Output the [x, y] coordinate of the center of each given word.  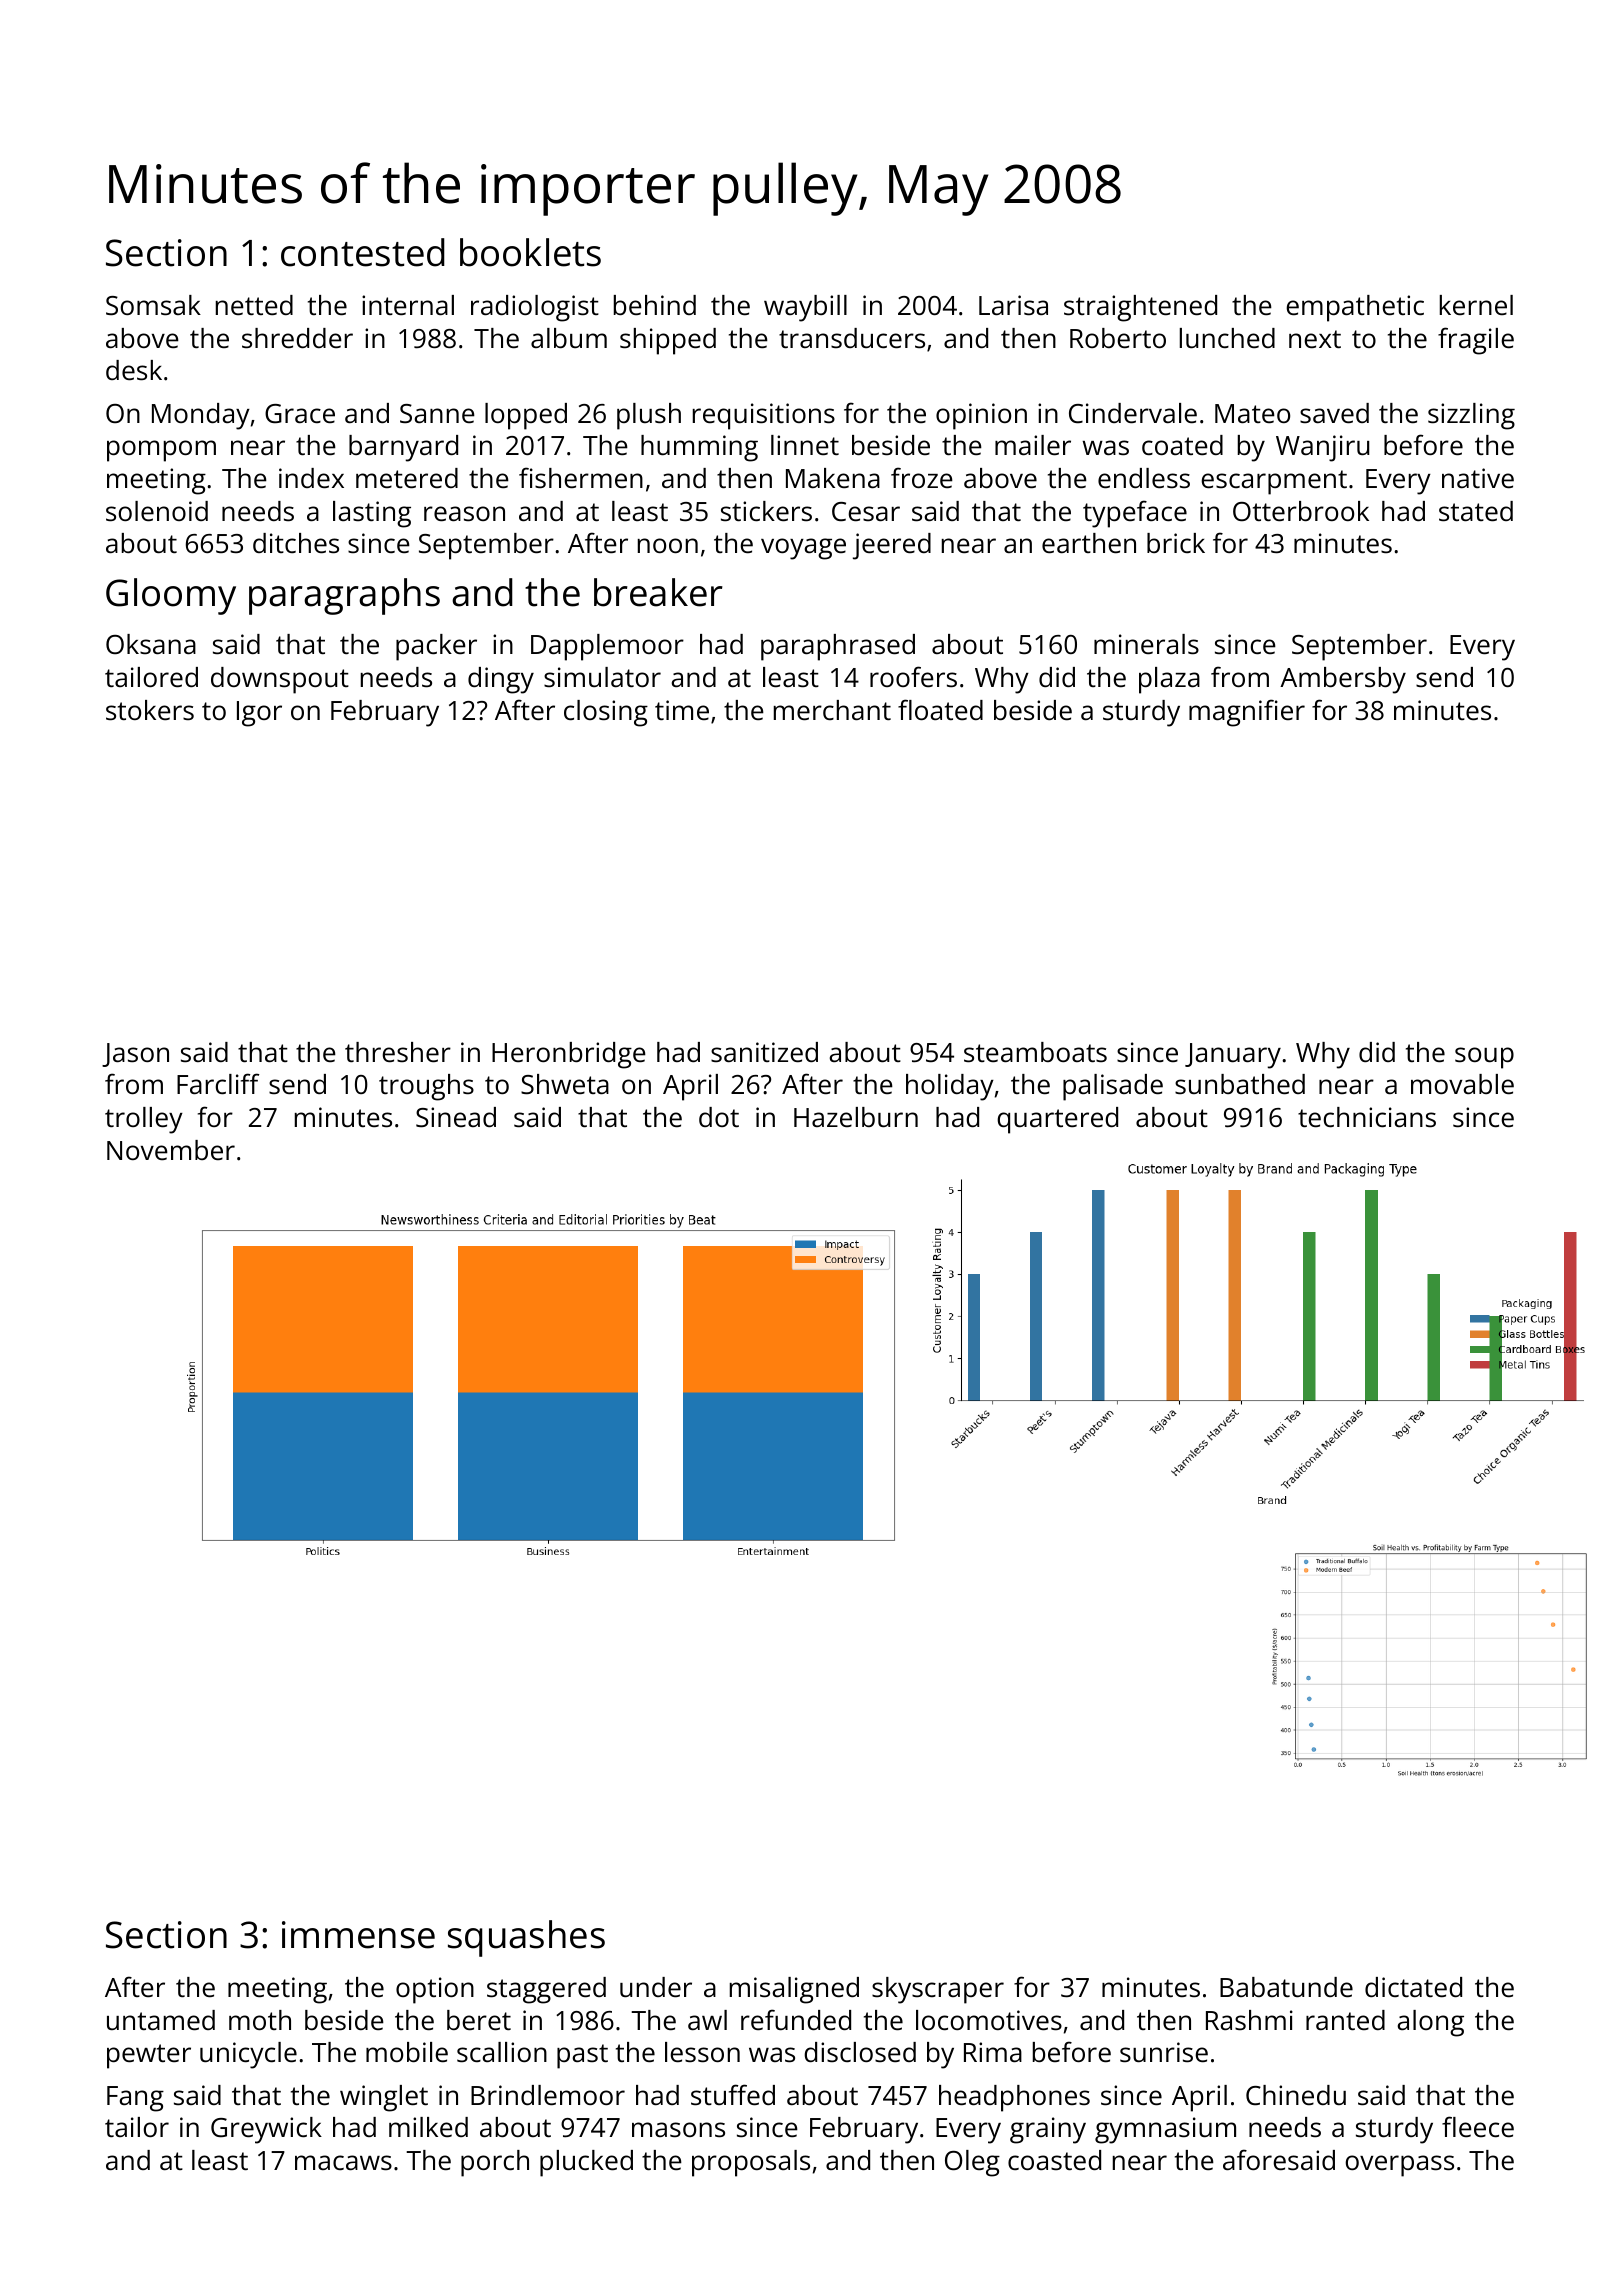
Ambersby [1343, 680]
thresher [398, 1052]
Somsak [153, 305]
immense [358, 1935]
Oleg [972, 2163]
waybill [805, 308]
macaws [343, 2163]
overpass [1399, 2166]
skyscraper [938, 1990]
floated [940, 709]
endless [1144, 478]
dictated [1413, 1987]
